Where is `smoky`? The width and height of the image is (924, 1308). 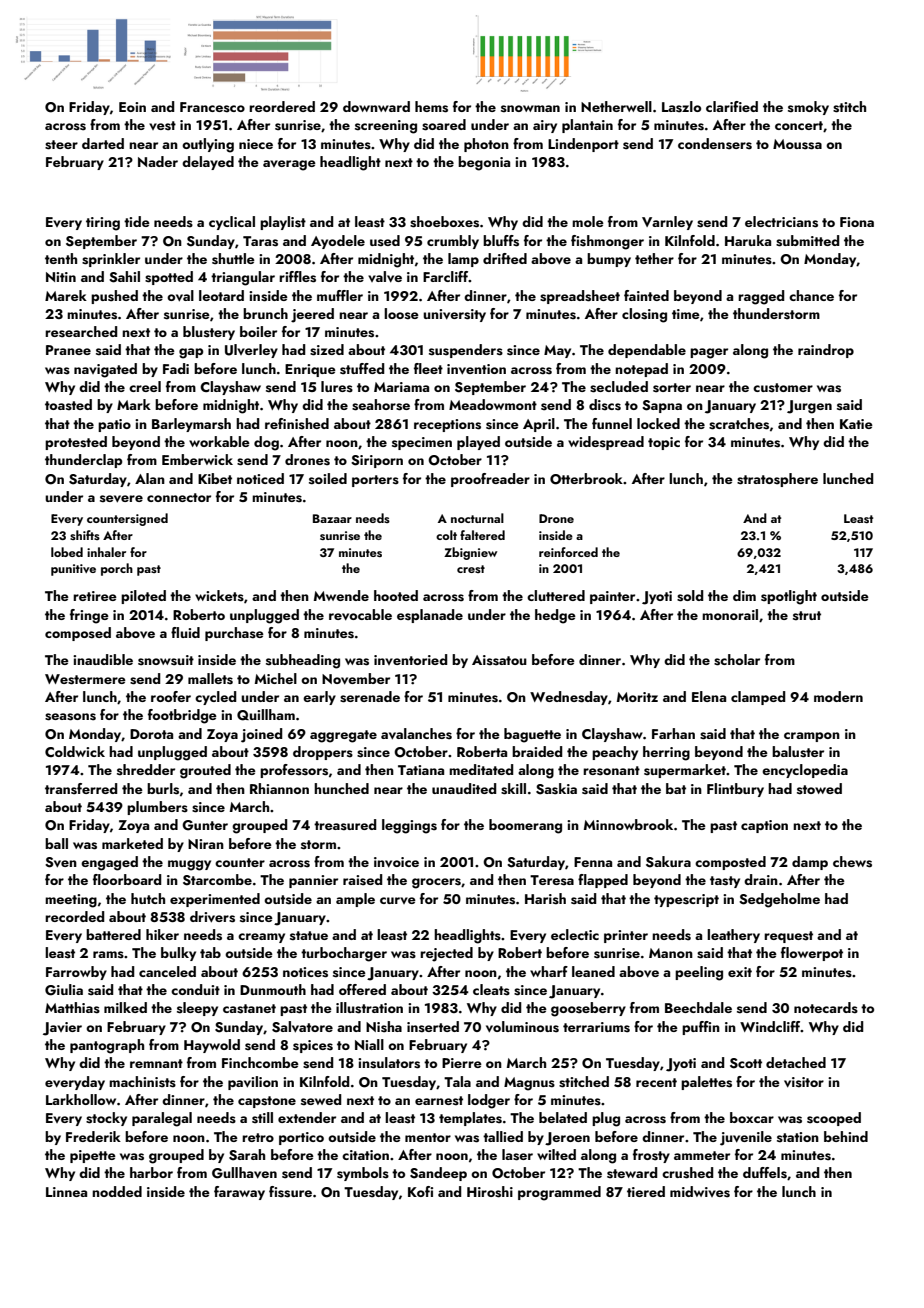
smoky is located at coordinates (808, 108).
